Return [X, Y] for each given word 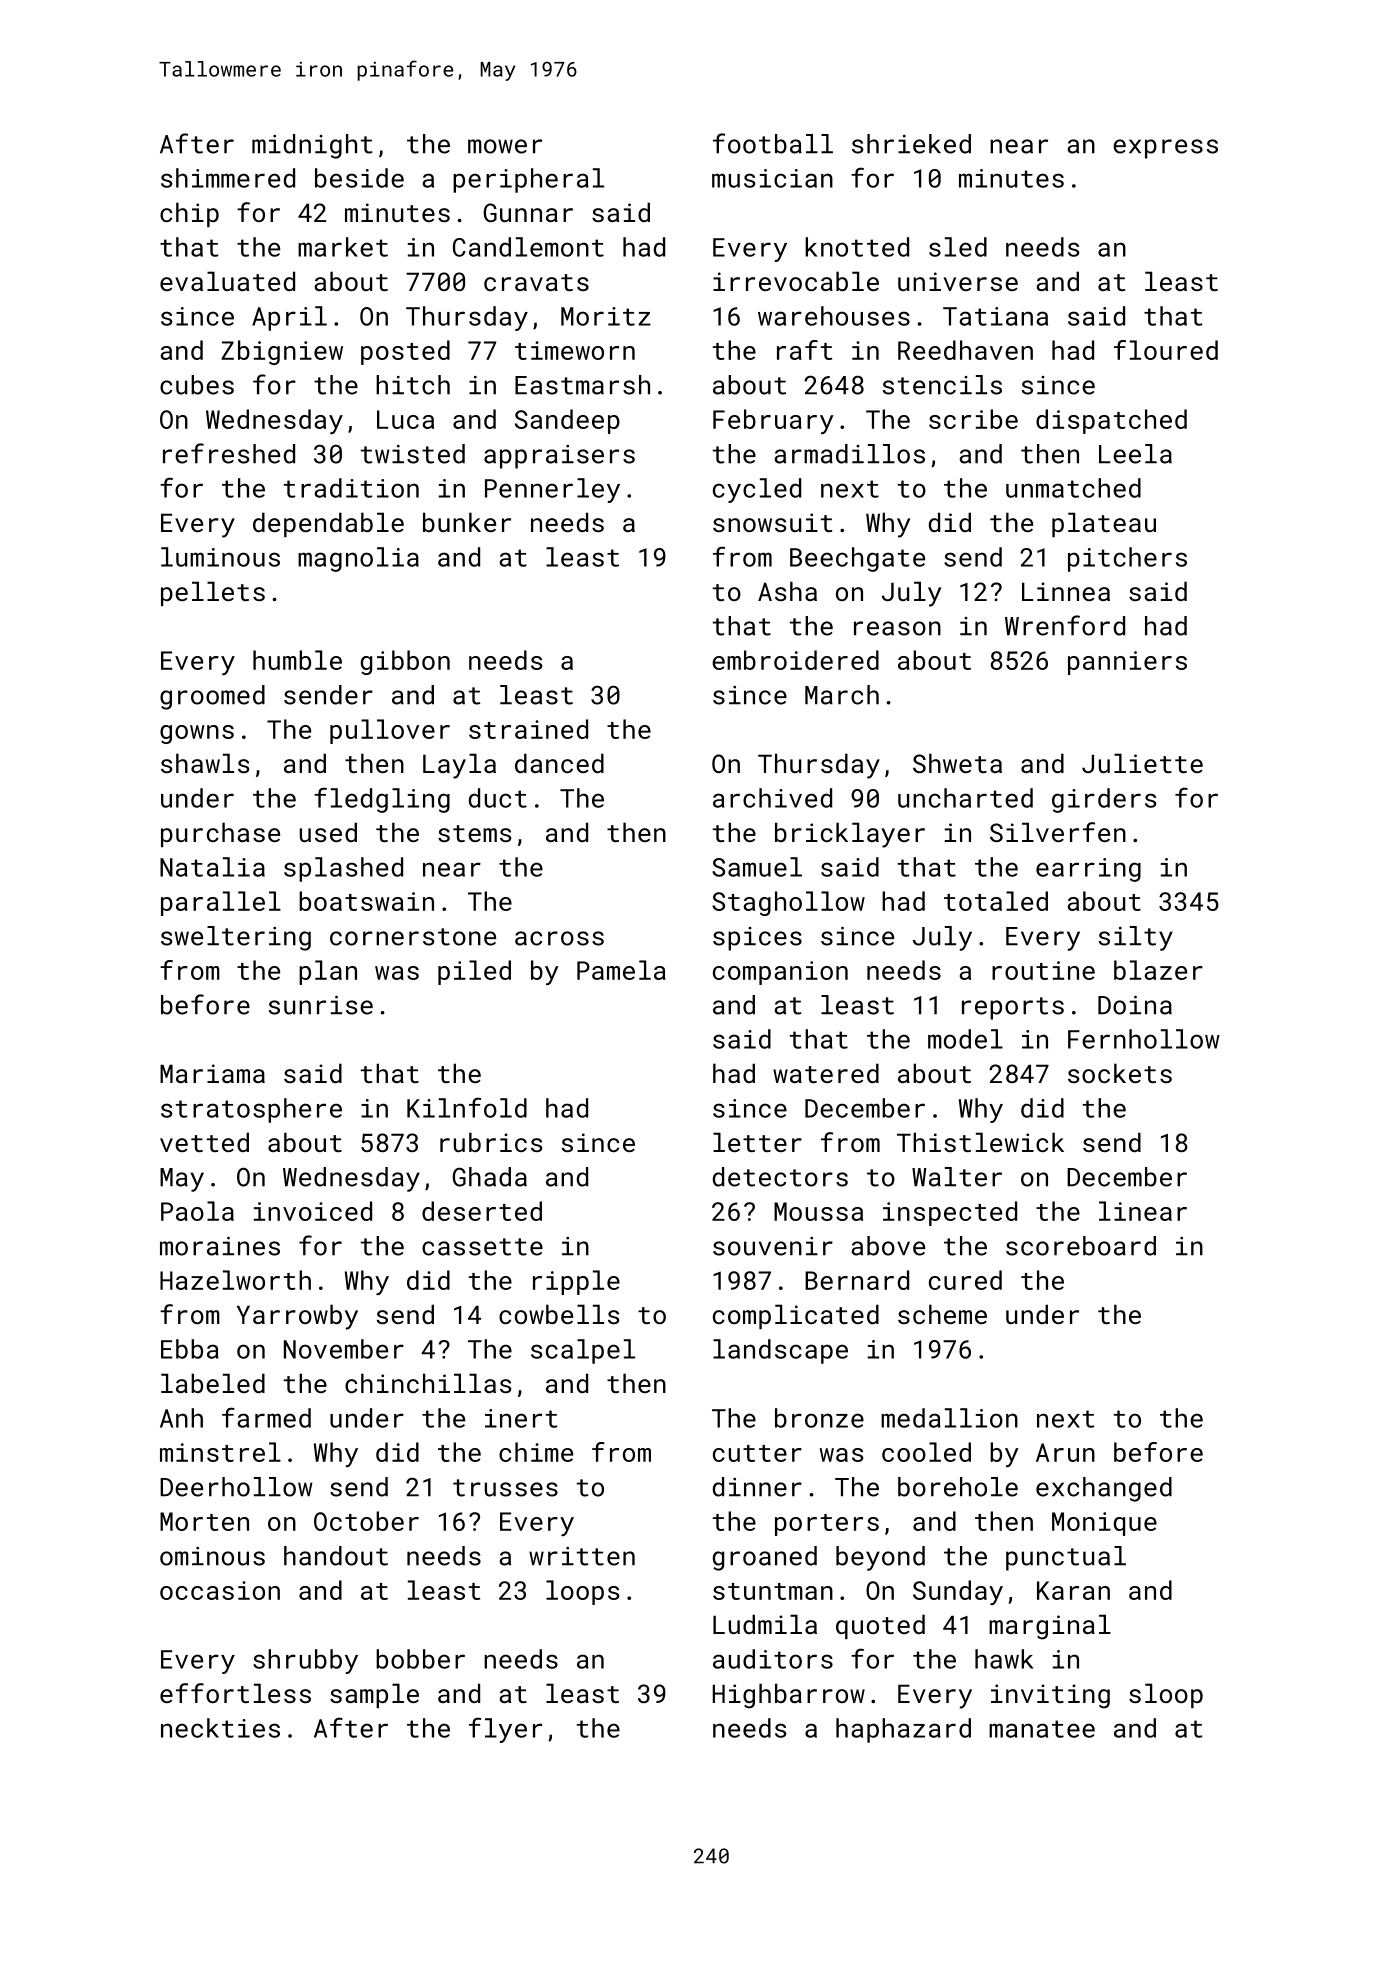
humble [297, 660]
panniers [1127, 663]
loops [582, 1592]
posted [405, 352]
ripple [576, 1282]
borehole [958, 1487]
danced [559, 763]
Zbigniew [282, 352]
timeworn [575, 350]
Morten [204, 1521]
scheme [942, 1314]
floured [1166, 350]
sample [374, 1695]
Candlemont [528, 247]
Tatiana [995, 316]
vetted [204, 1142]
